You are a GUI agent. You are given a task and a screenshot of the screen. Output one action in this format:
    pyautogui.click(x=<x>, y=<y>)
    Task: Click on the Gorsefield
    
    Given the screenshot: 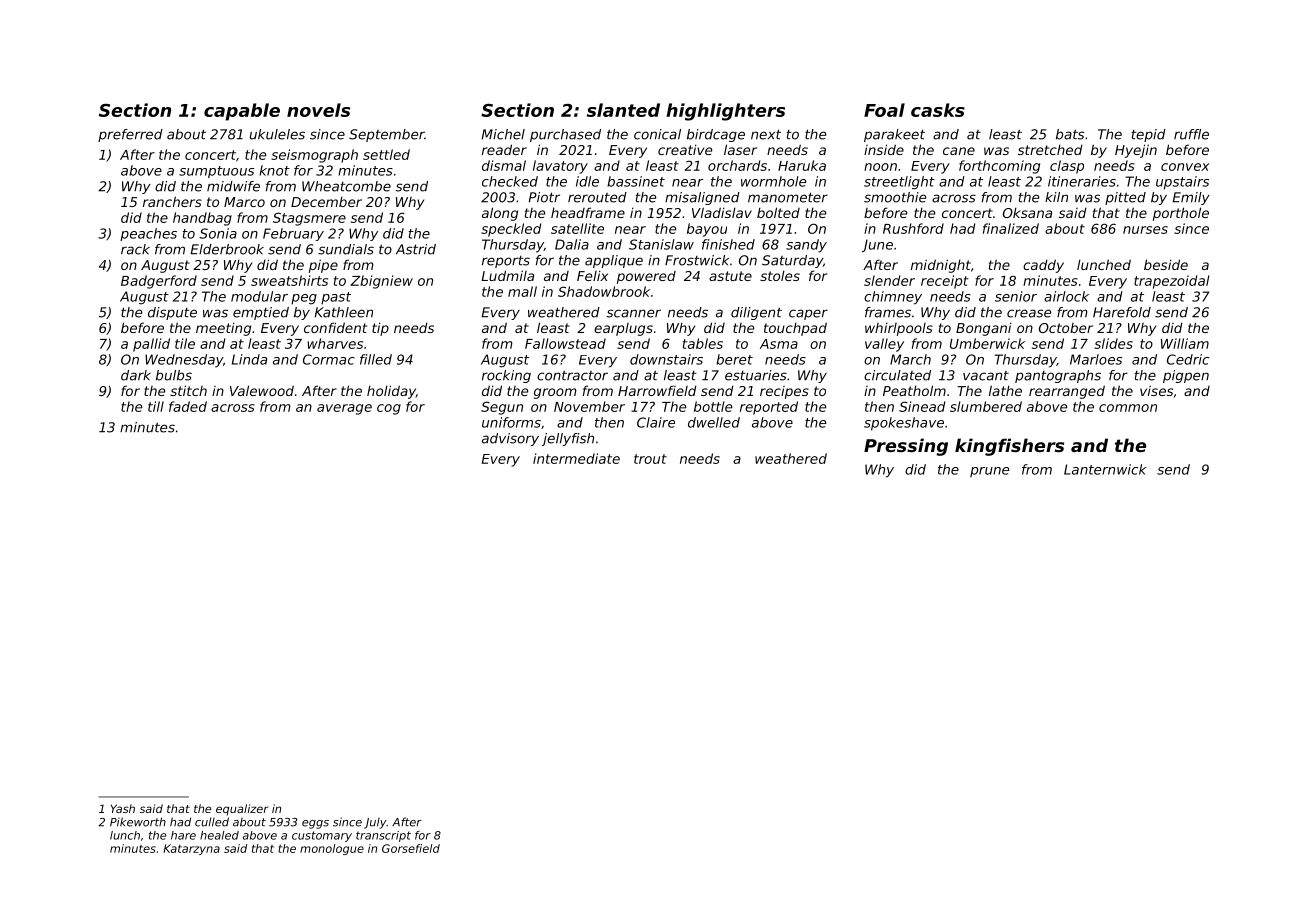 What is the action you would take?
    pyautogui.click(x=411, y=848)
